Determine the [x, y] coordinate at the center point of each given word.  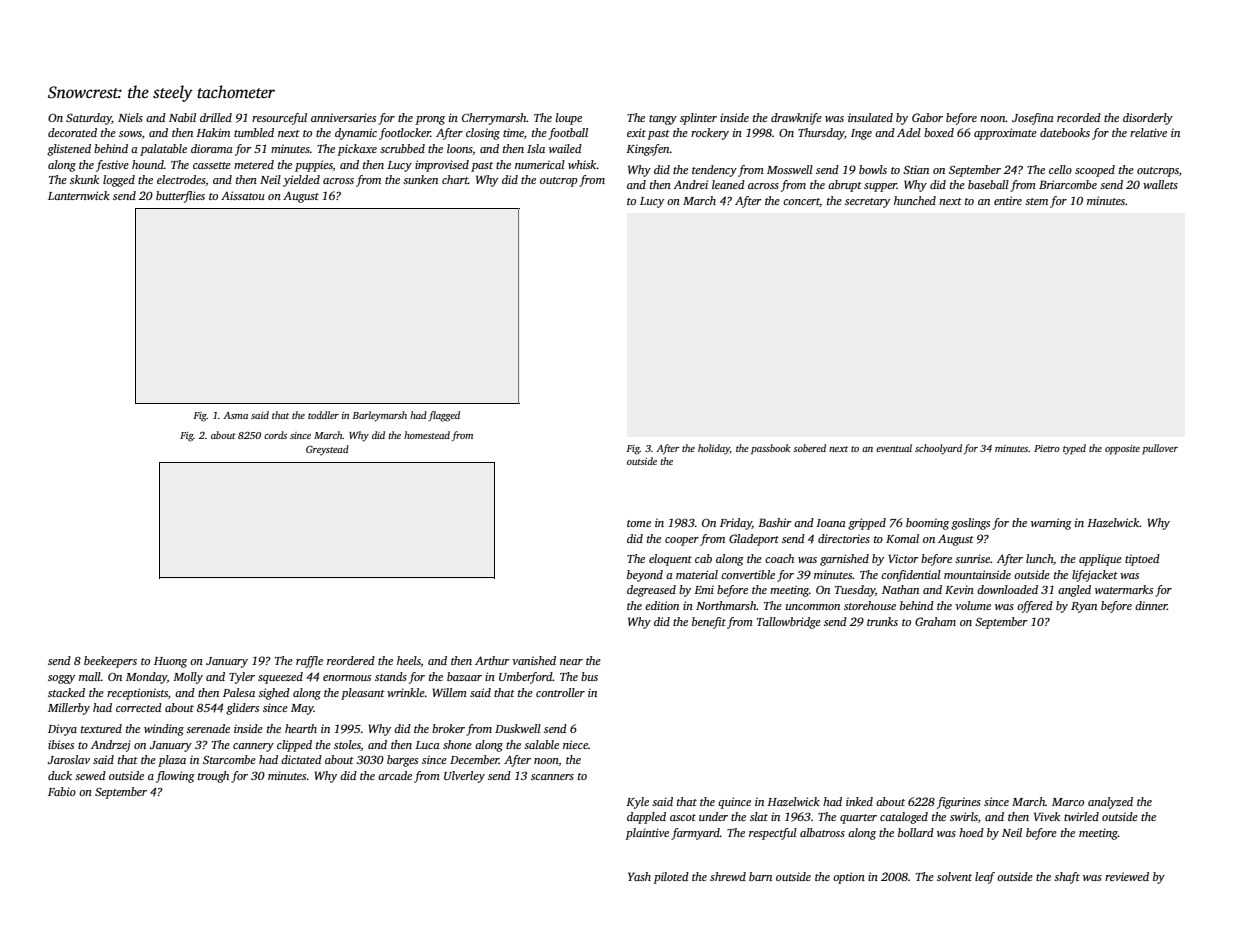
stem [1036, 201]
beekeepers [110, 662]
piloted [671, 878]
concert [801, 202]
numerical [540, 164]
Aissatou [243, 195]
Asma [235, 415]
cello [1060, 169]
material [697, 574]
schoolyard [938, 449]
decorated [72, 132]
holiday [714, 449]
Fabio [62, 791]
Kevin [959, 589]
